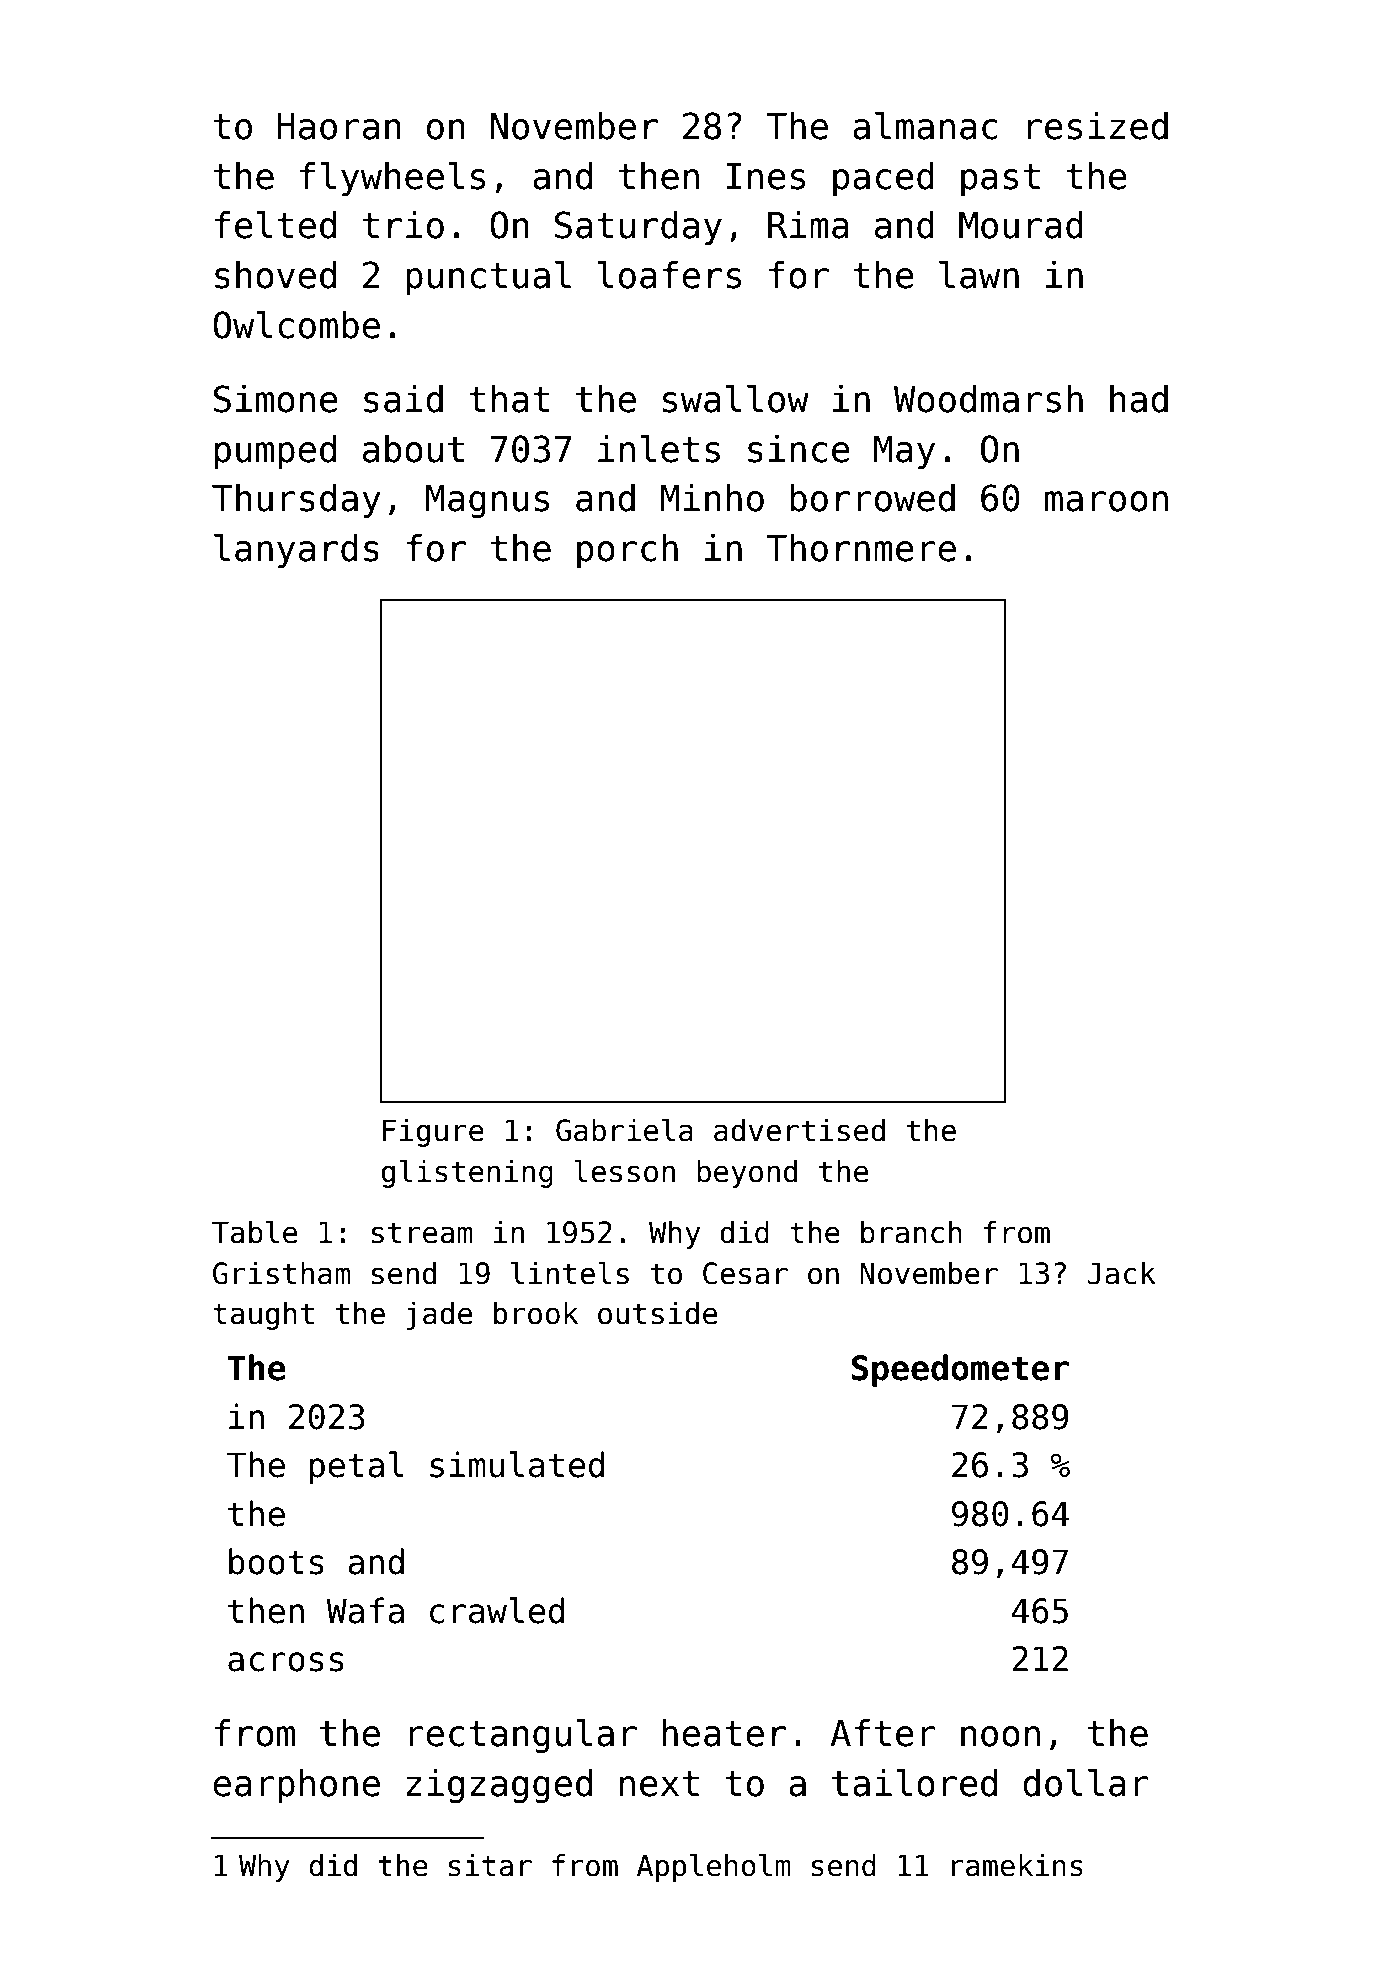 The height and width of the image is (1969, 1386). What do you see at coordinates (799, 1130) in the image?
I see `advertised` at bounding box center [799, 1130].
